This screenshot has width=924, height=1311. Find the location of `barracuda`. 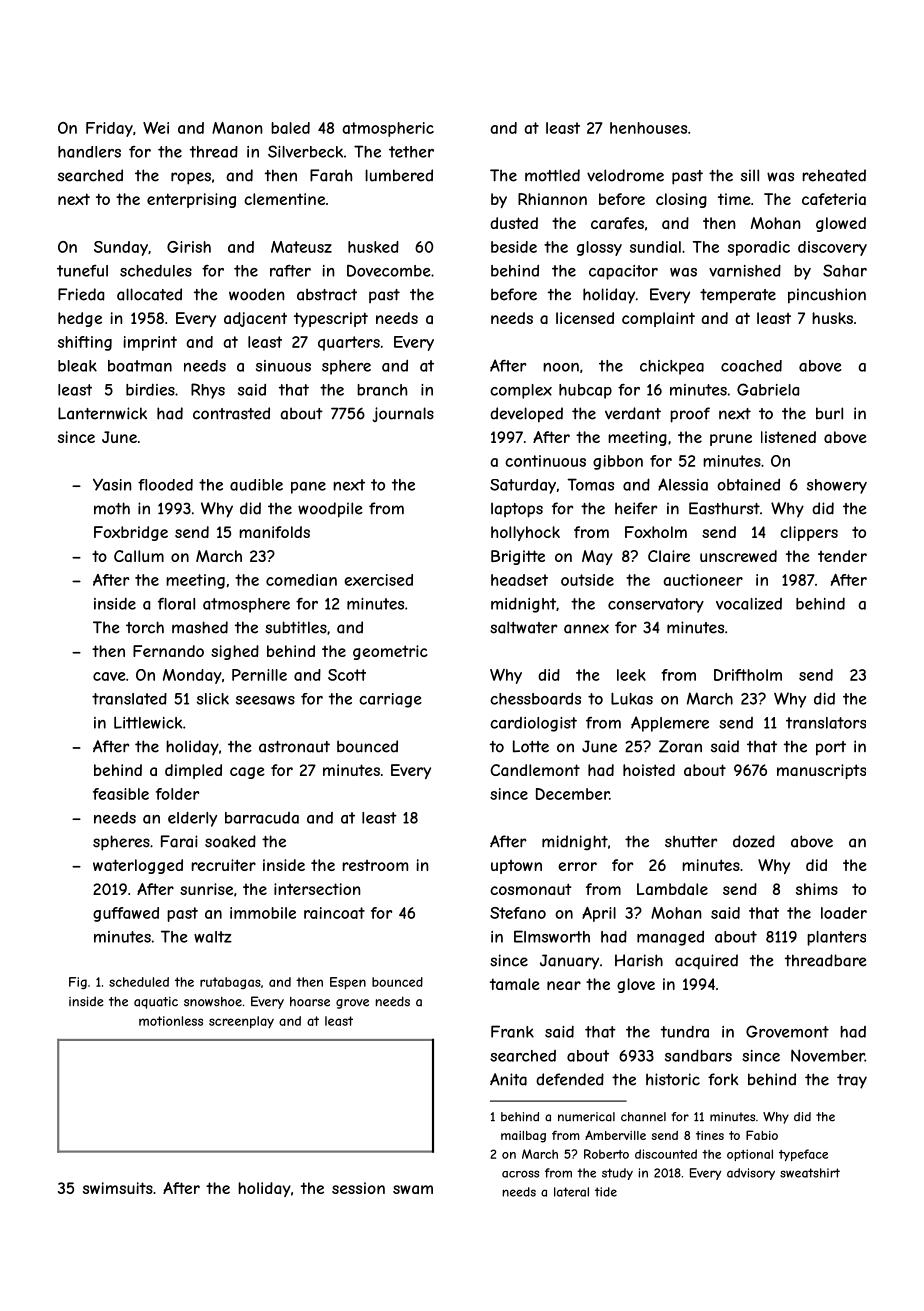

barracuda is located at coordinates (262, 818).
